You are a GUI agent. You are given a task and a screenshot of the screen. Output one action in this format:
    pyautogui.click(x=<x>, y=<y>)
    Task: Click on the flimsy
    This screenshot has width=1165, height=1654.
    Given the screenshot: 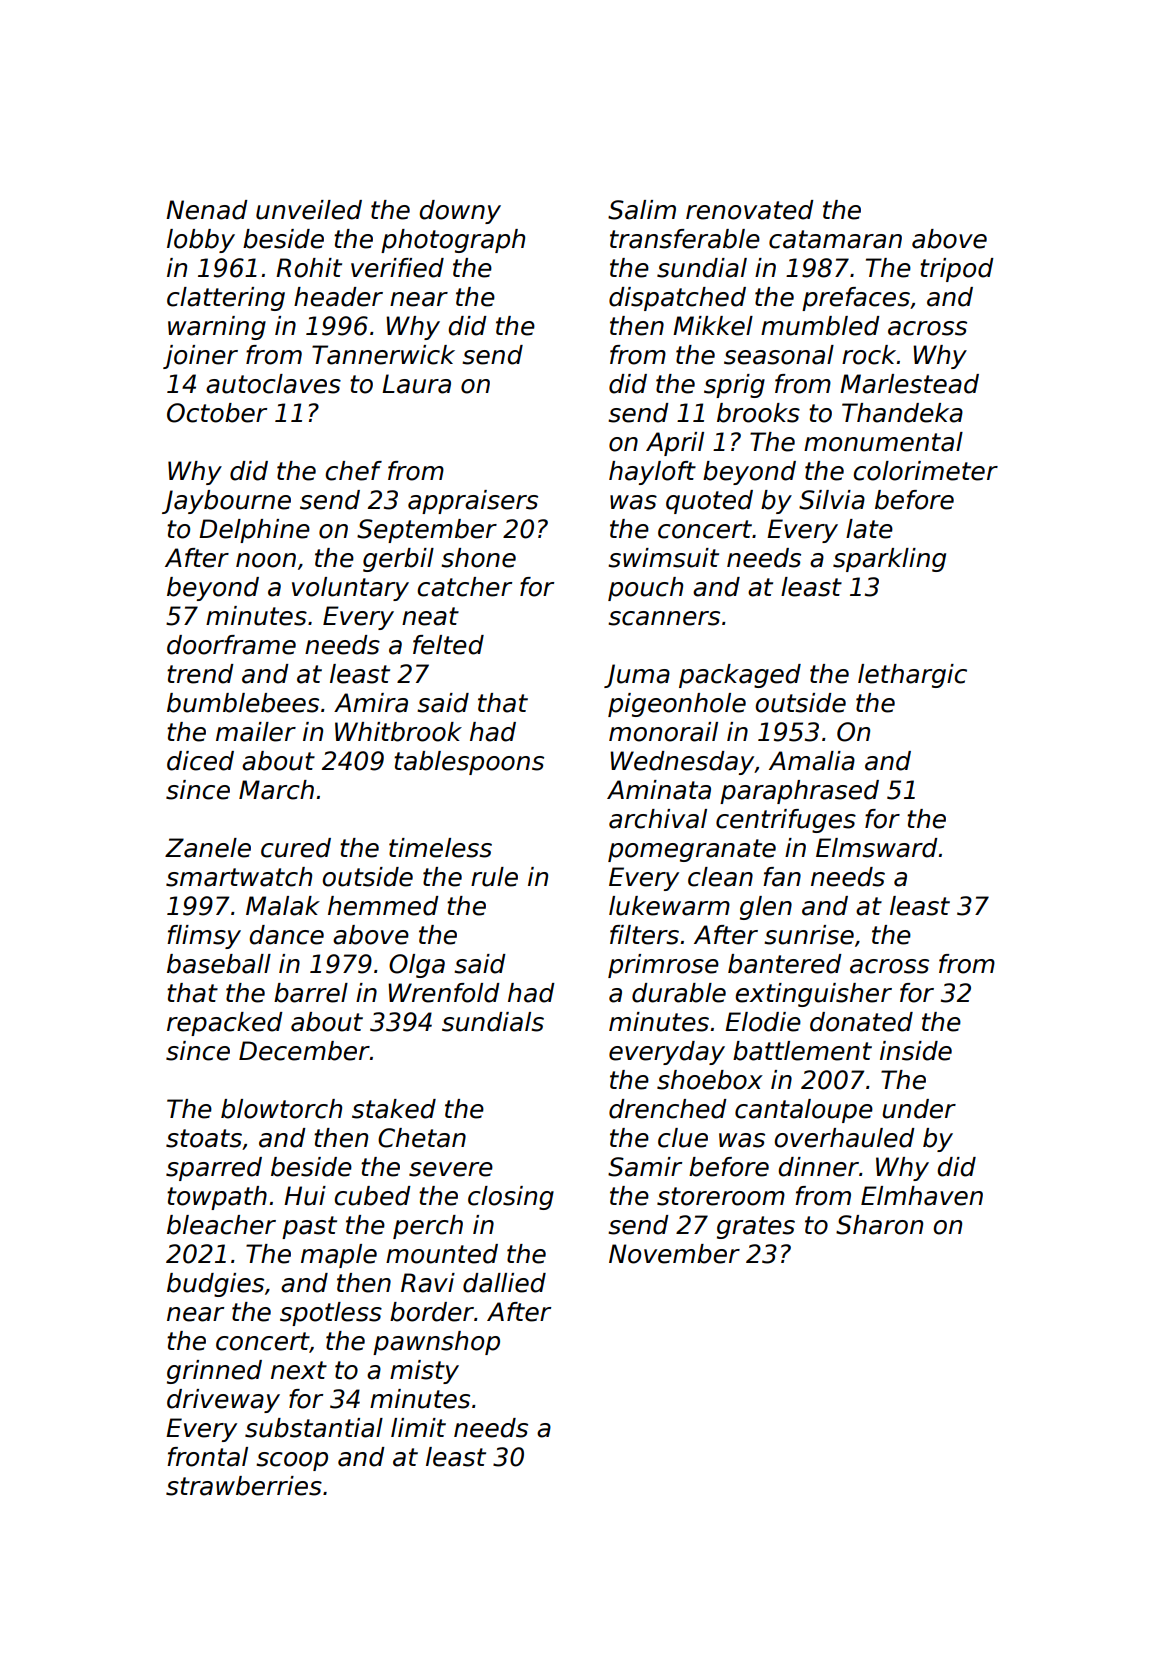 What is the action you would take?
    pyautogui.click(x=204, y=937)
